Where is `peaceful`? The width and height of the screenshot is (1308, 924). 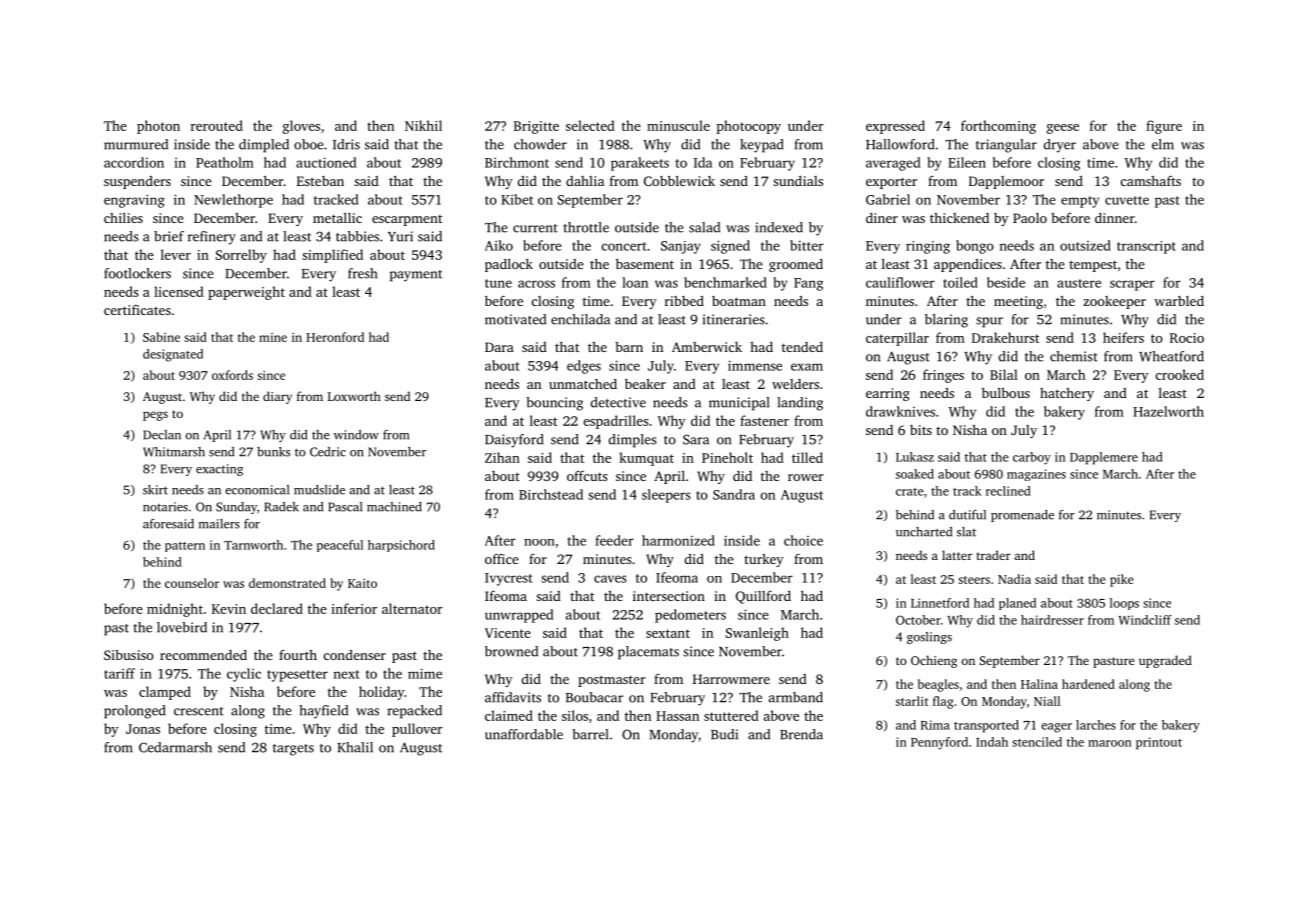
peaceful is located at coordinates (340, 546).
